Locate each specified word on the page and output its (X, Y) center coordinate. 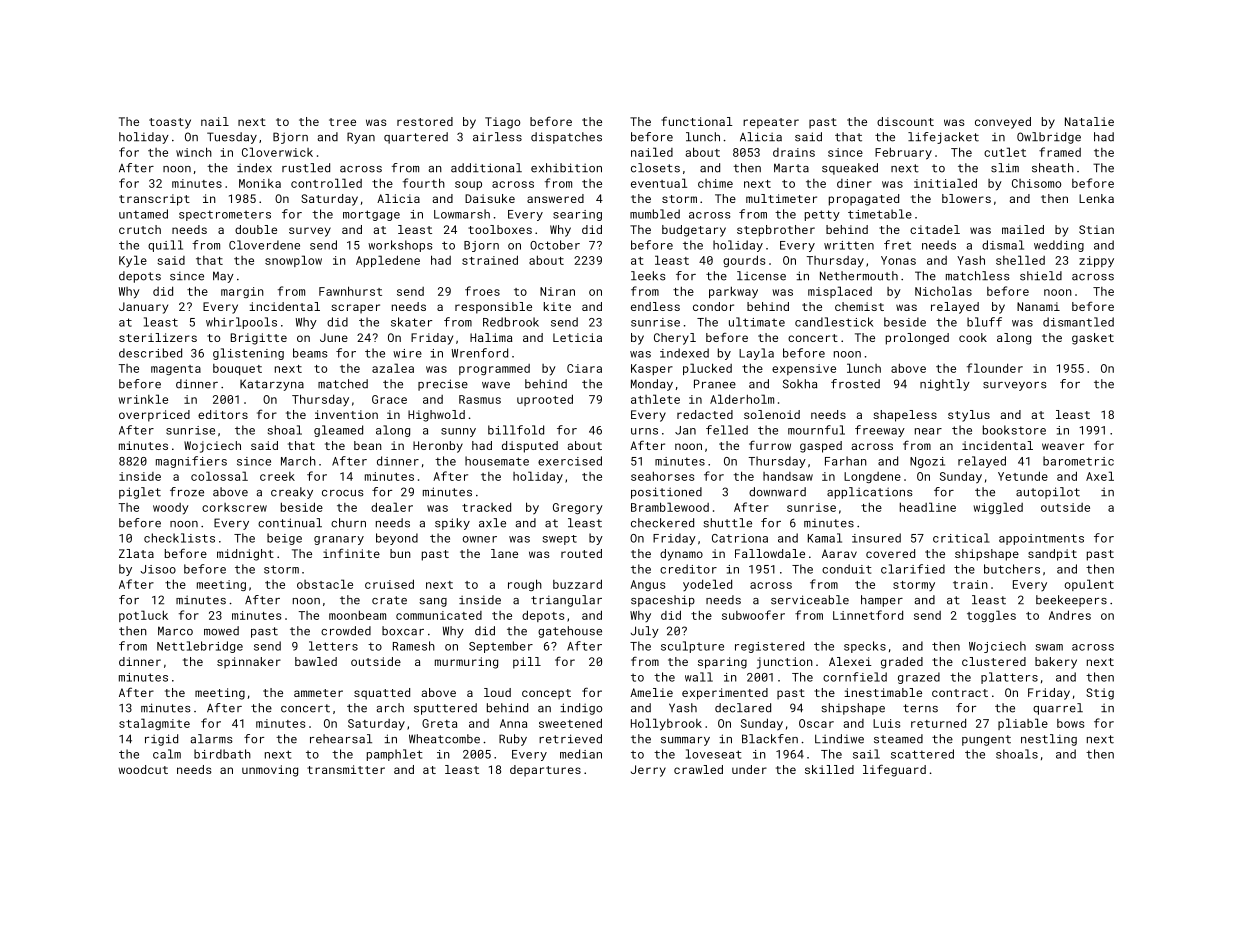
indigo (581, 709)
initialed (945, 183)
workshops (400, 246)
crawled (698, 769)
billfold (516, 430)
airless (497, 137)
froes (482, 291)
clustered (994, 661)
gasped (821, 447)
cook (973, 337)
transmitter (346, 769)
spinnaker (249, 663)
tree (342, 122)
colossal (219, 476)
